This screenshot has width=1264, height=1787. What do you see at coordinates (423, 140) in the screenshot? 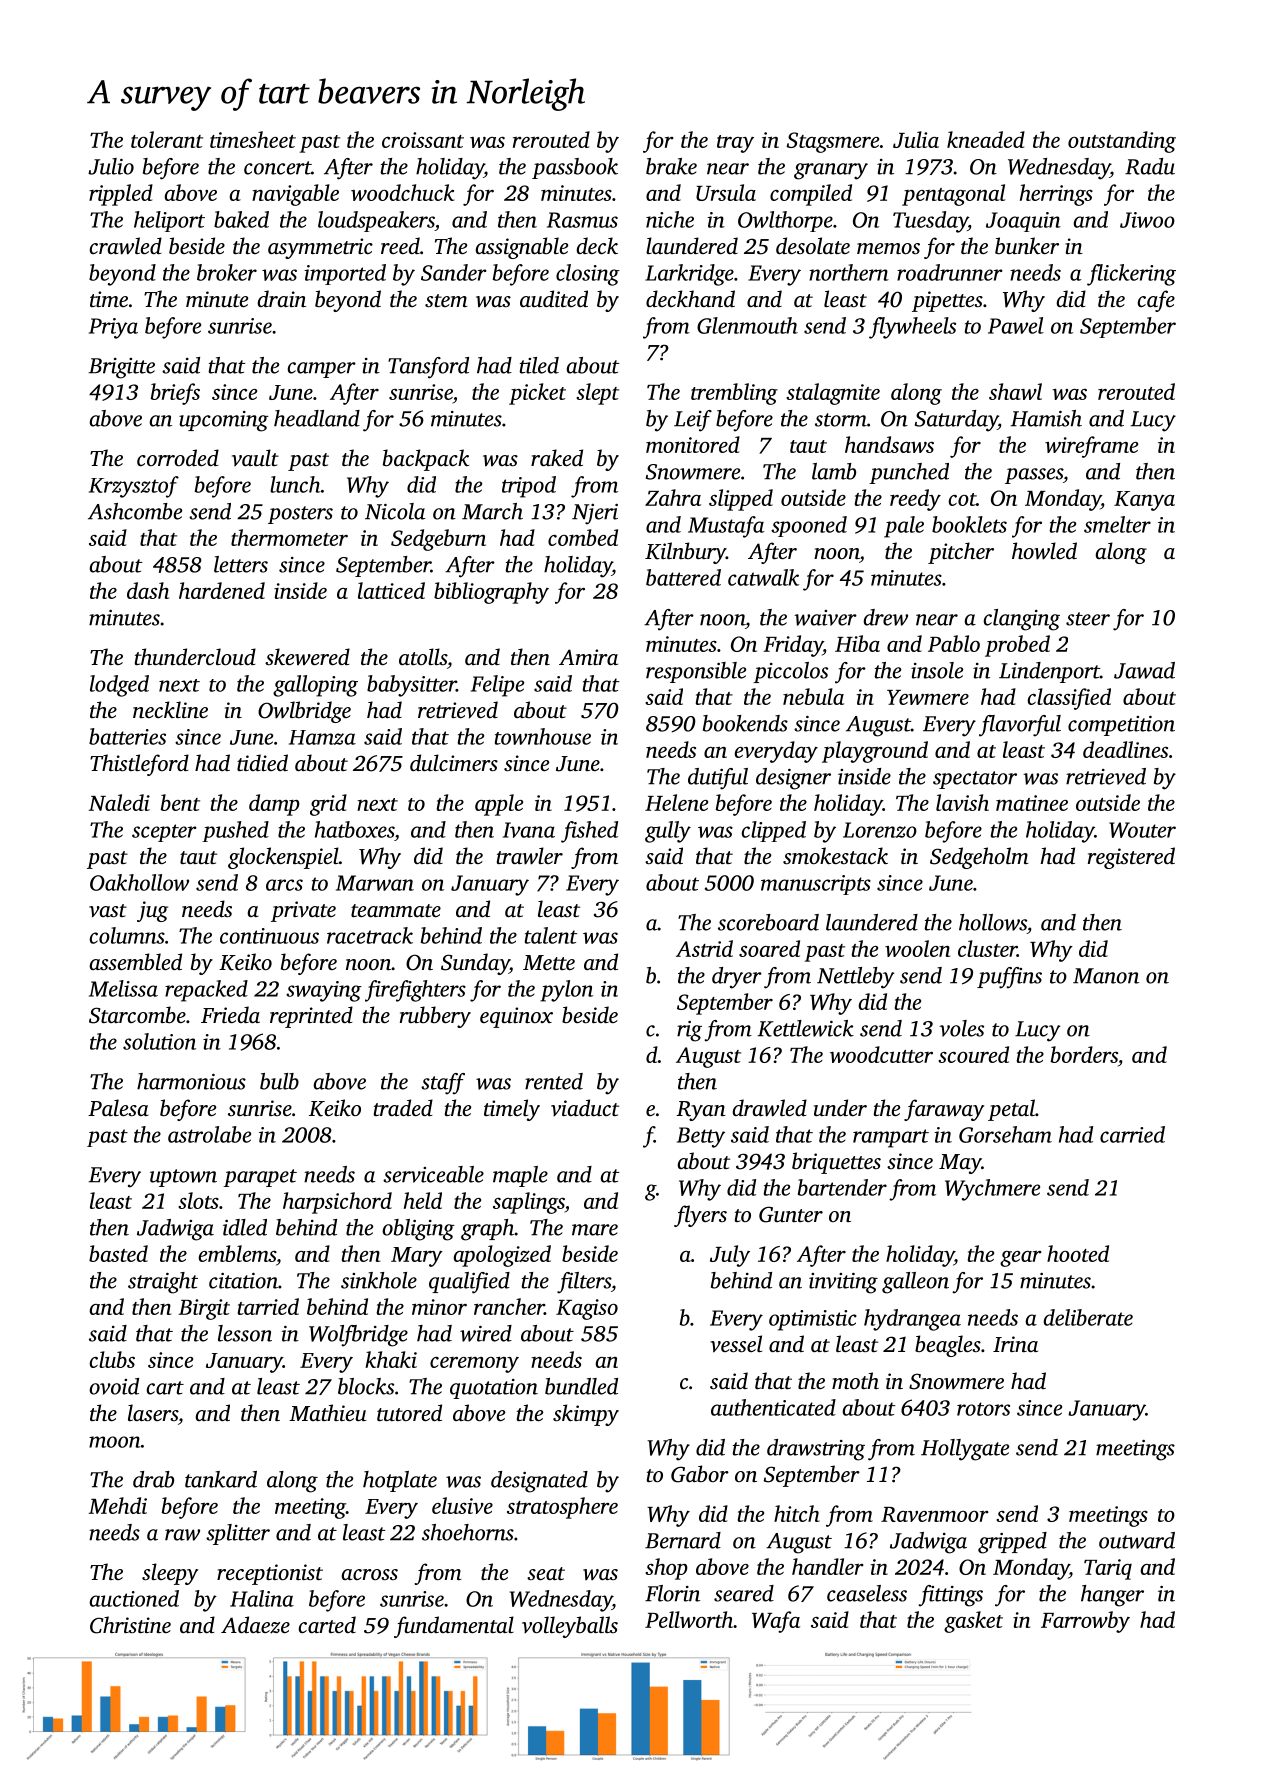
I see `croissant` at bounding box center [423, 140].
